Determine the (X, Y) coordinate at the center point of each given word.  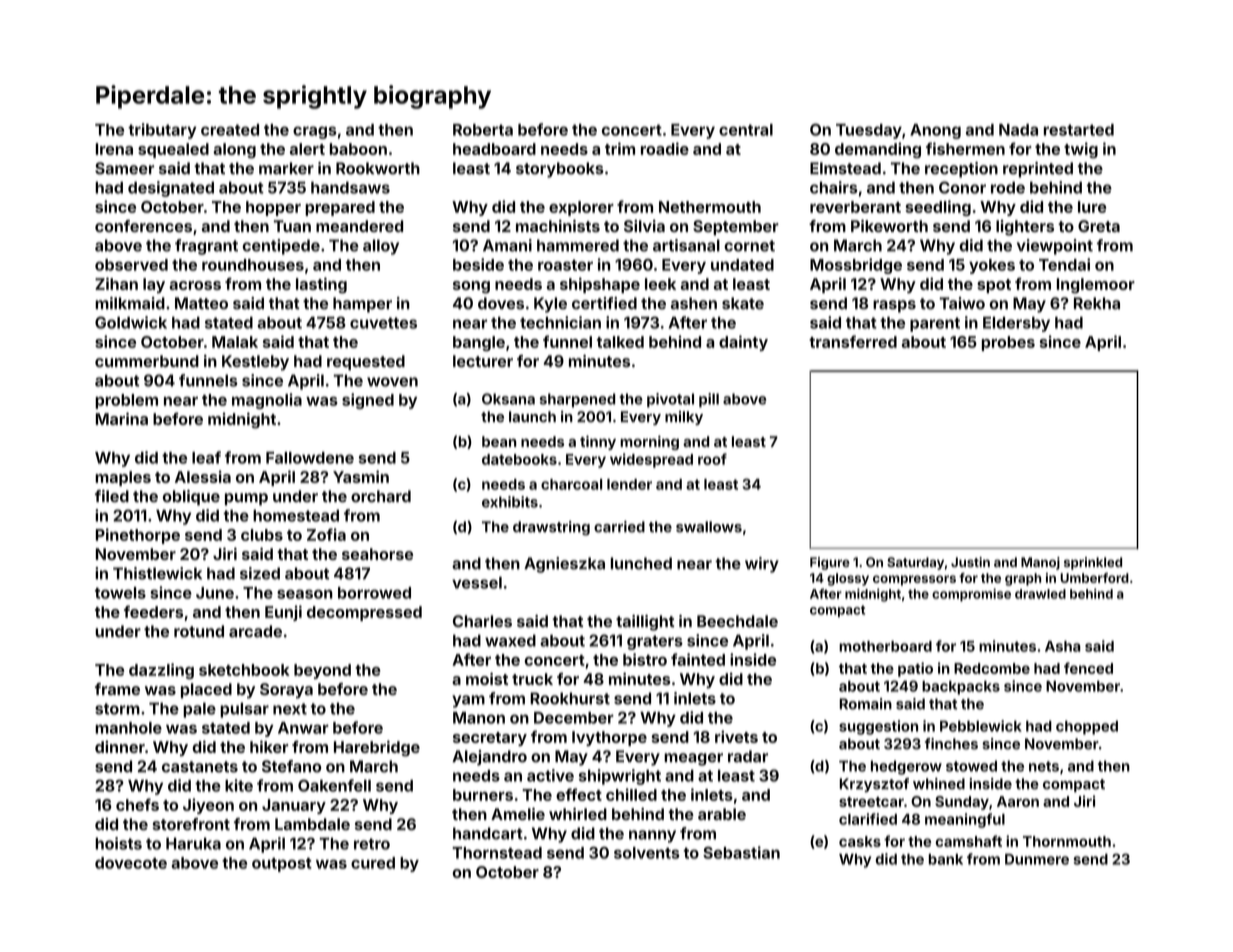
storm (117, 709)
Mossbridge (856, 266)
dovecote (131, 863)
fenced (1088, 668)
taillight (645, 623)
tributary (162, 131)
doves (501, 303)
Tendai (1064, 264)
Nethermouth (710, 207)
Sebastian (741, 852)
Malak (235, 342)
